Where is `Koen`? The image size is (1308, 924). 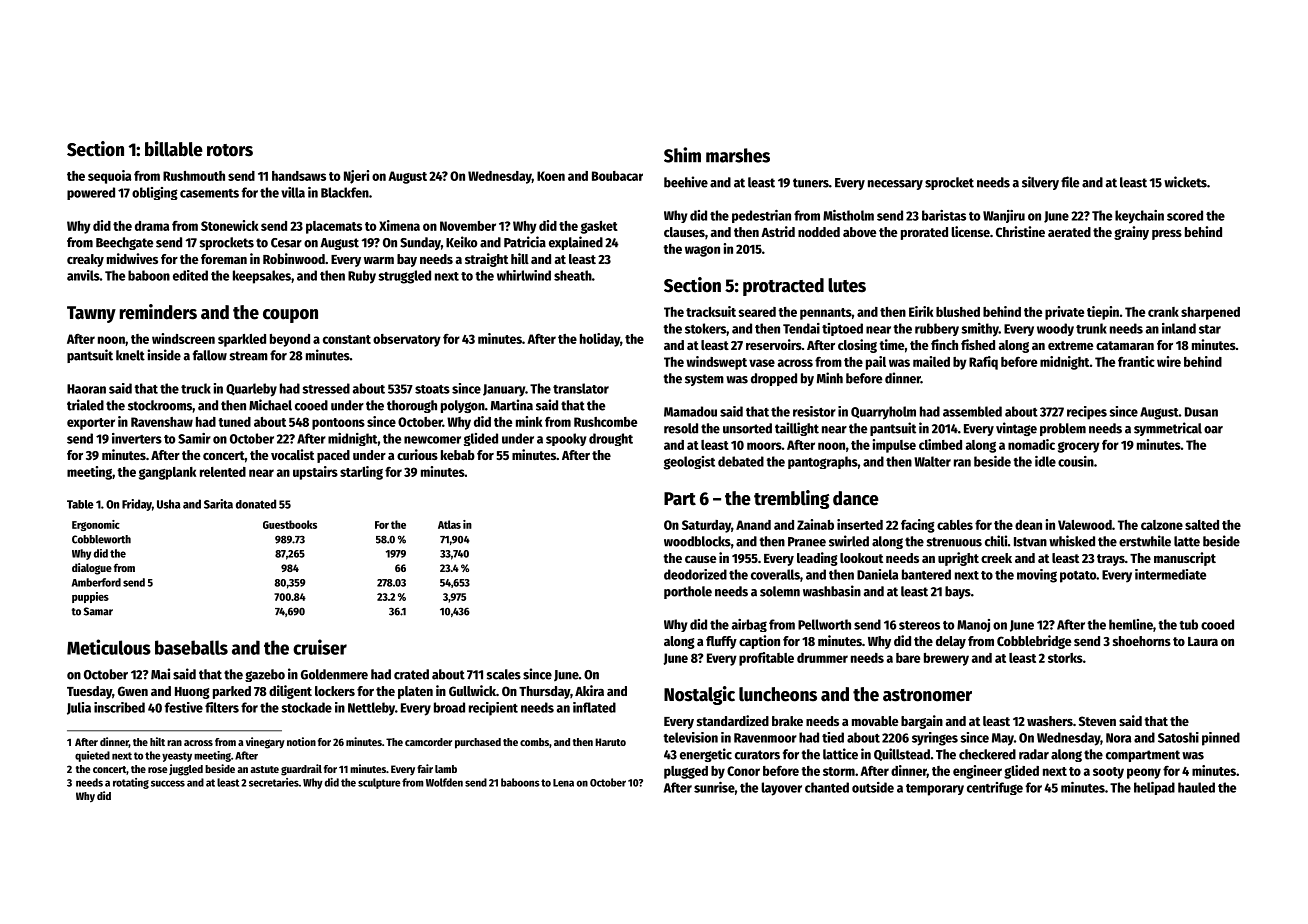 Koen is located at coordinates (551, 176).
